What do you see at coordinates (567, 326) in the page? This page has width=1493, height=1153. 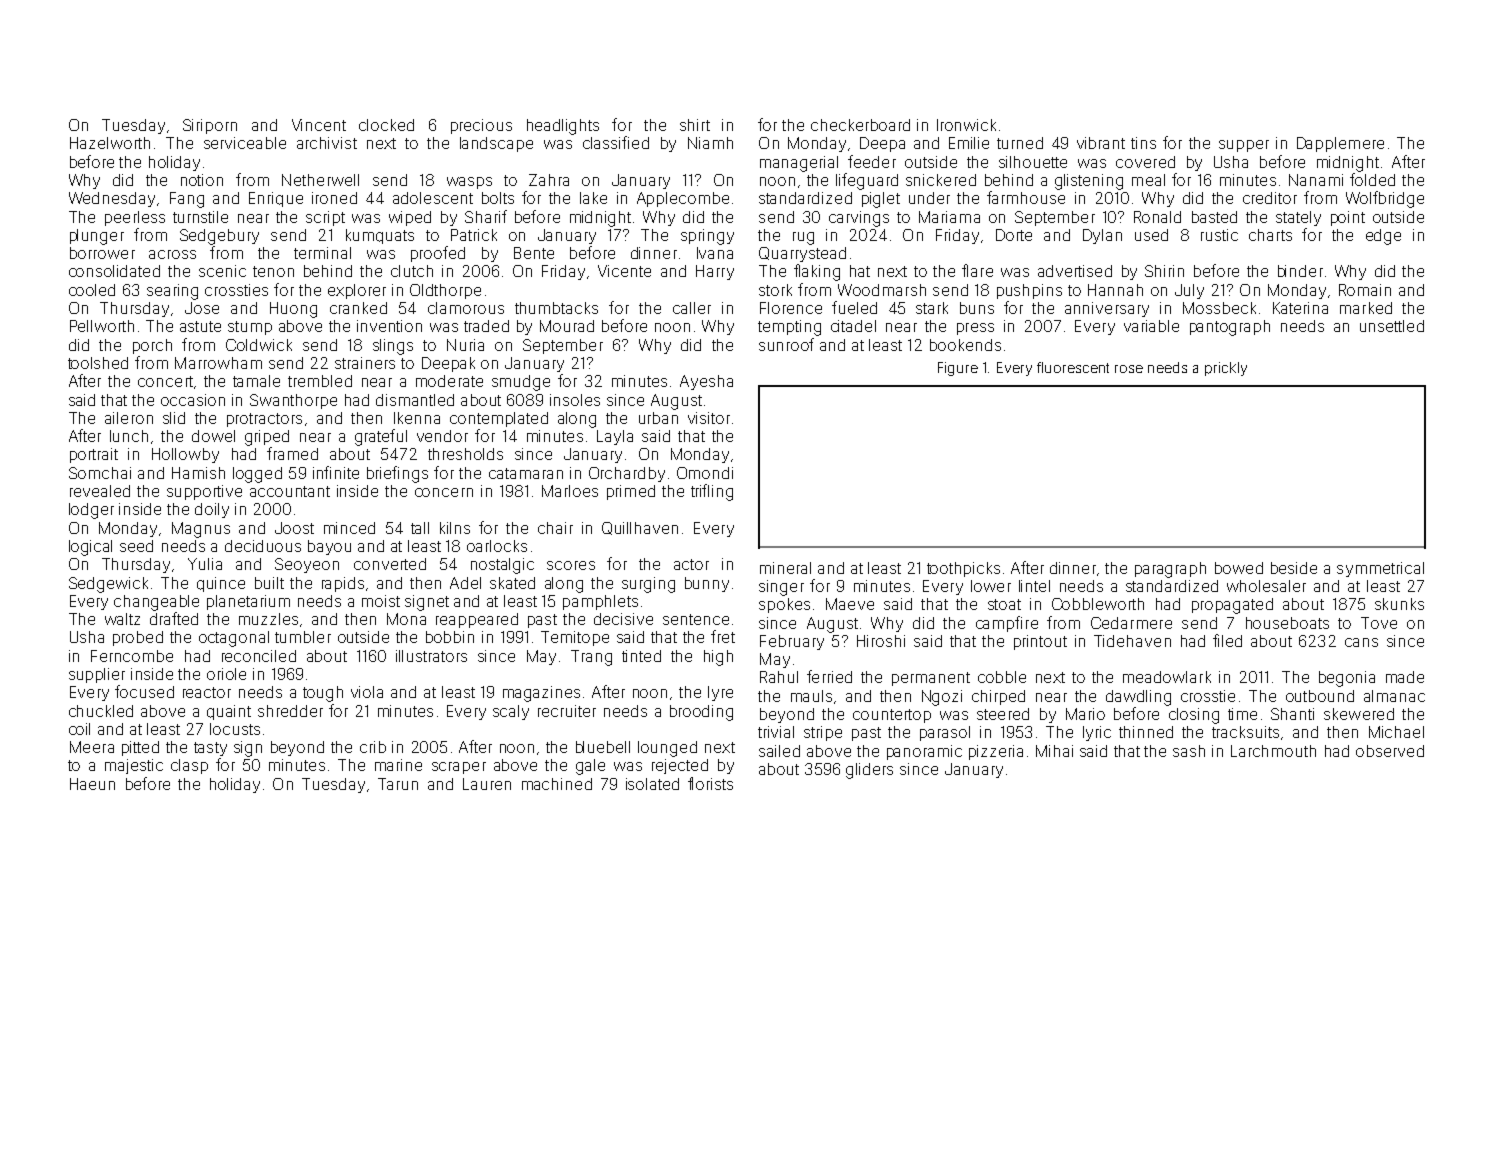 I see `Mourad` at bounding box center [567, 326].
